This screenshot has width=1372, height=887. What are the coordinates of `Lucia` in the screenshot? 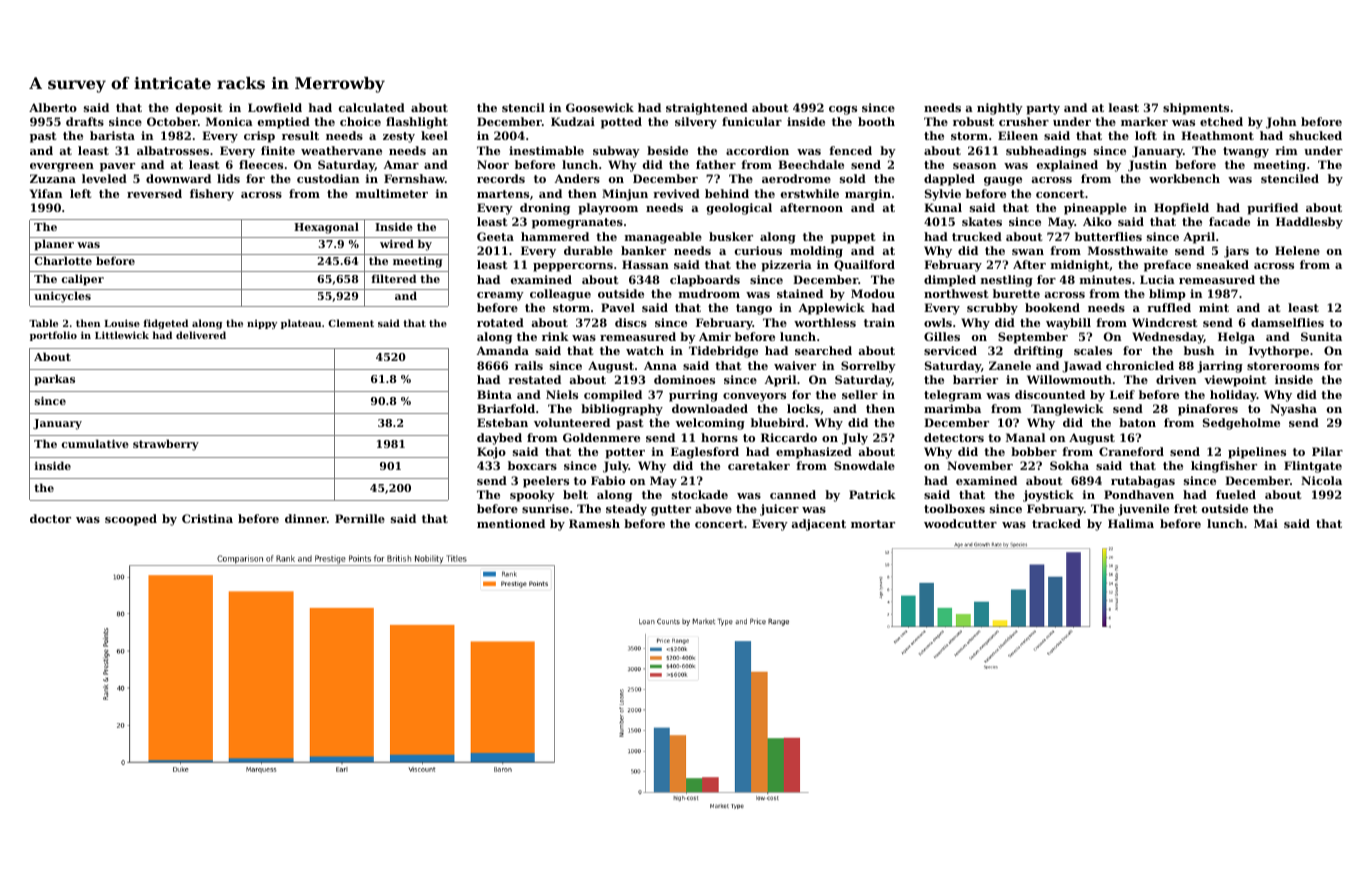 It's located at (1157, 279).
